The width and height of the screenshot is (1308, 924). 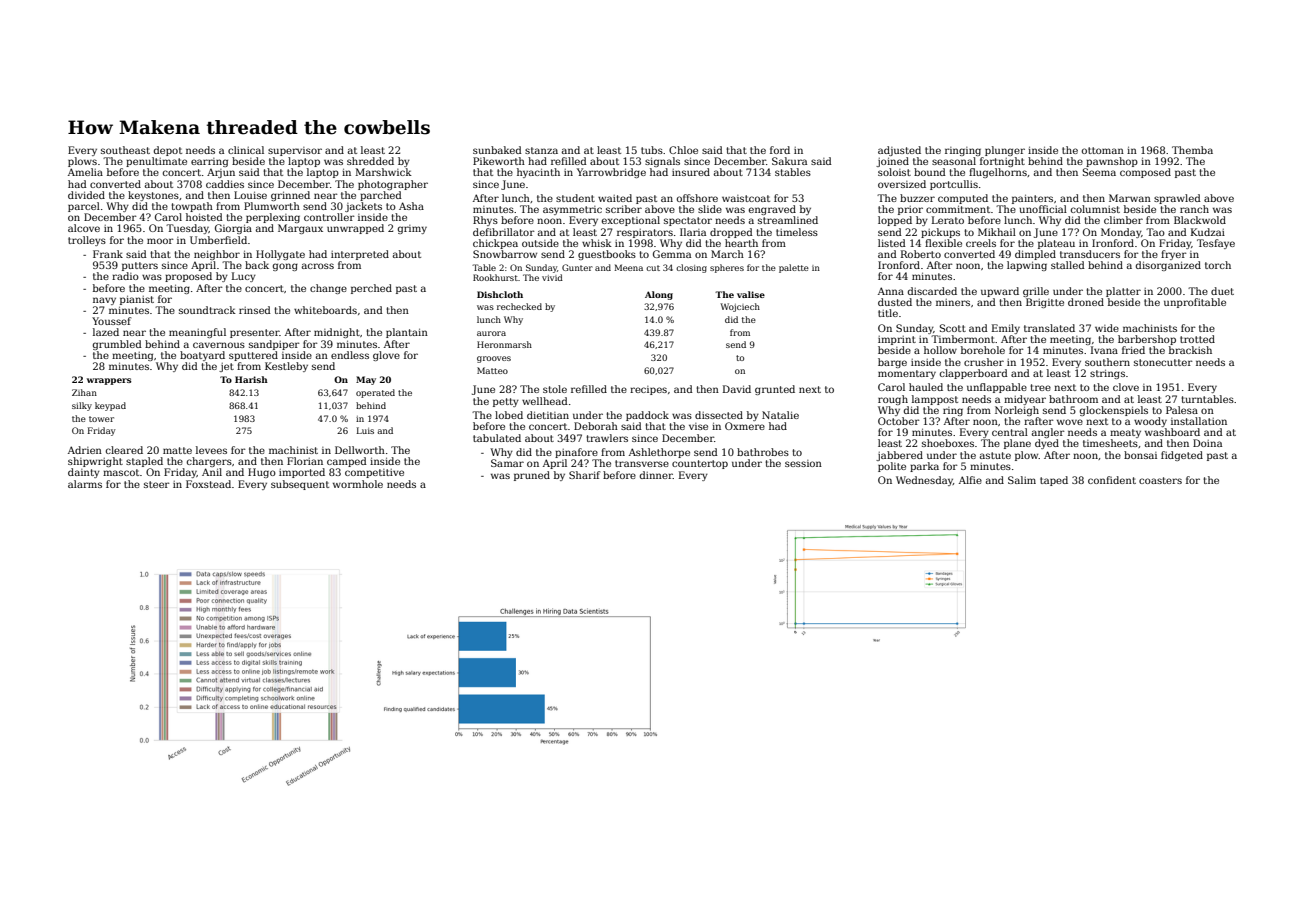 I want to click on student, so click(x=575, y=198).
